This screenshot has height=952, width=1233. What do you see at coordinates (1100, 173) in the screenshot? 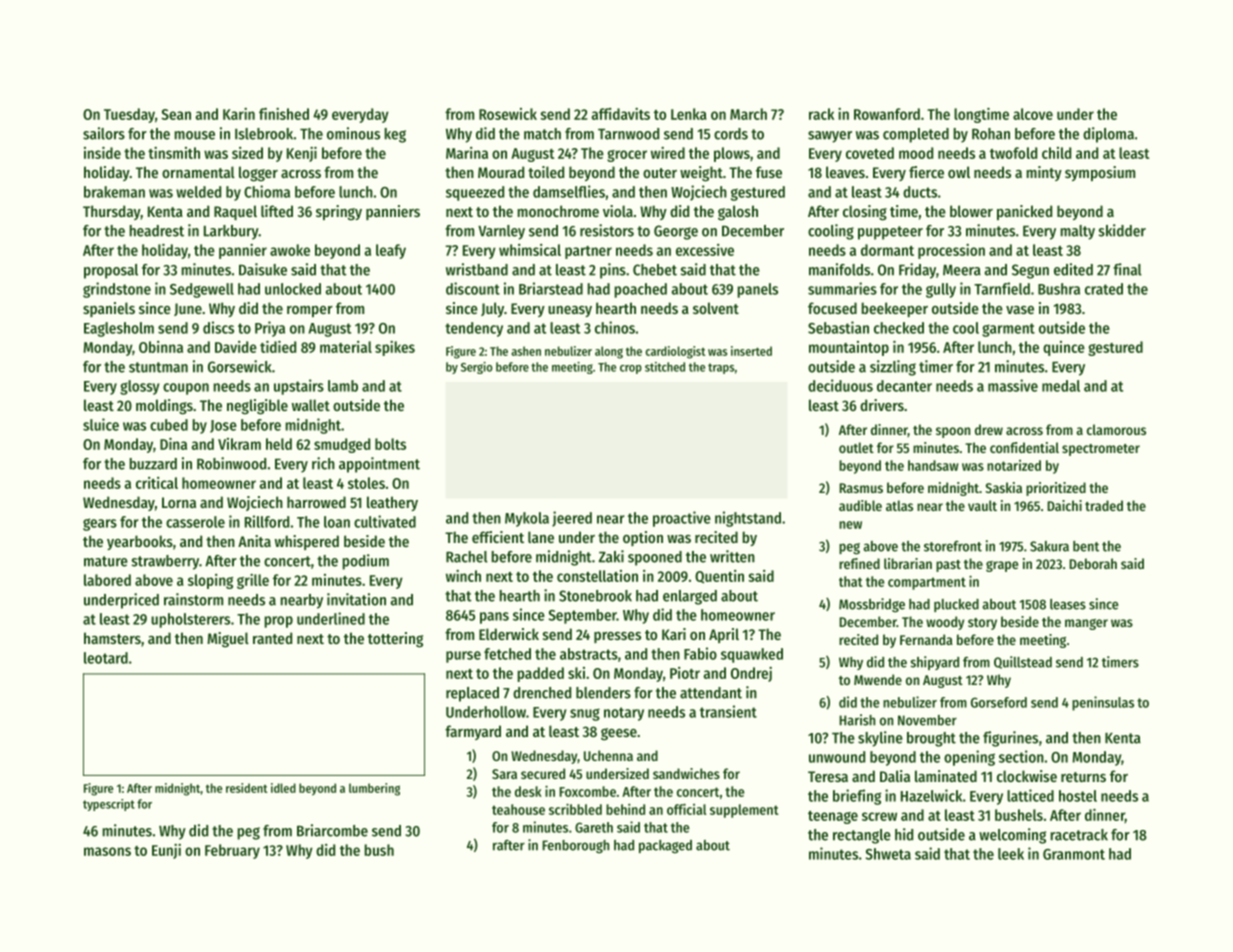
I see `symposium` at bounding box center [1100, 173].
